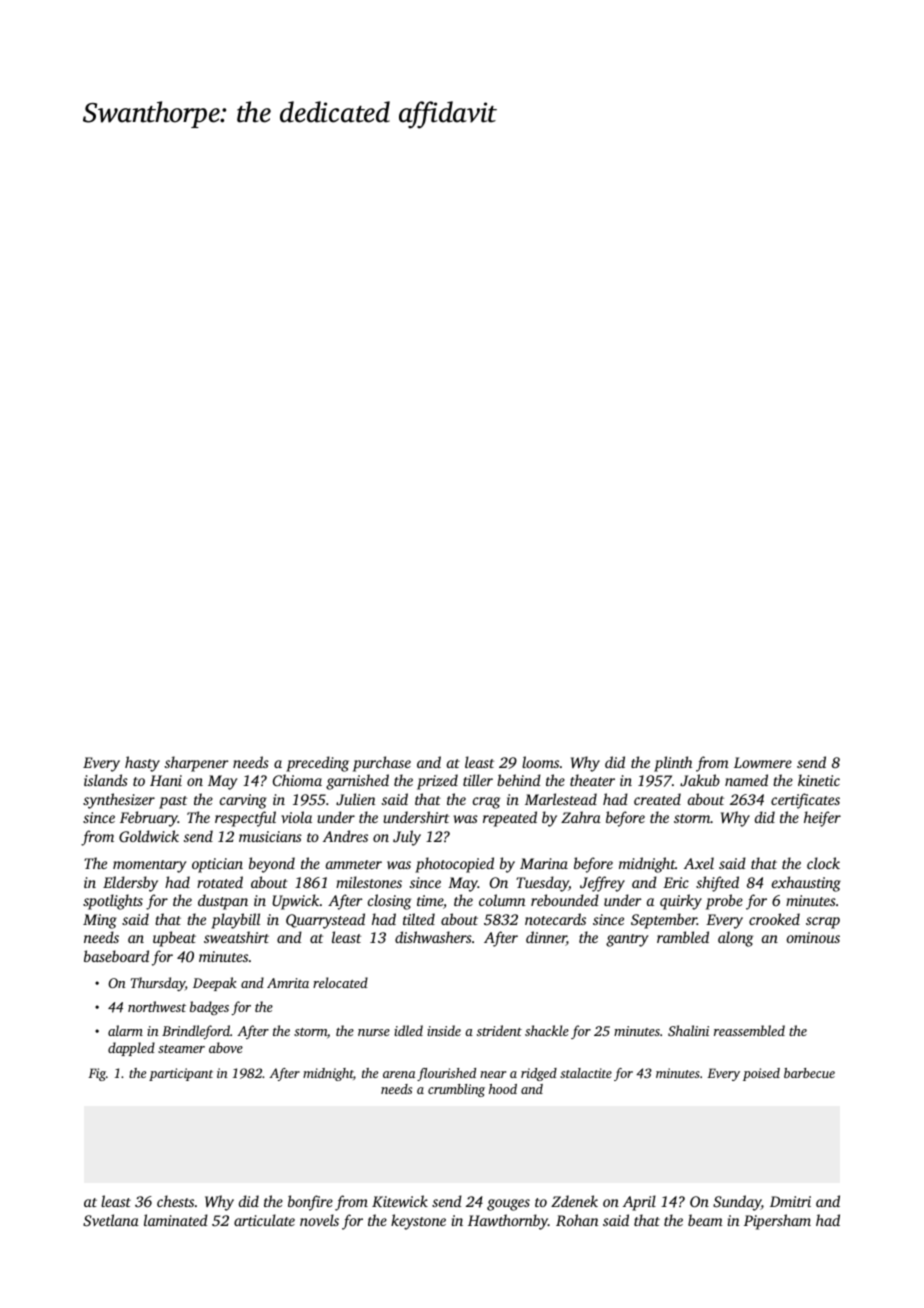 The width and height of the screenshot is (924, 1308). I want to click on hasty, so click(142, 764).
